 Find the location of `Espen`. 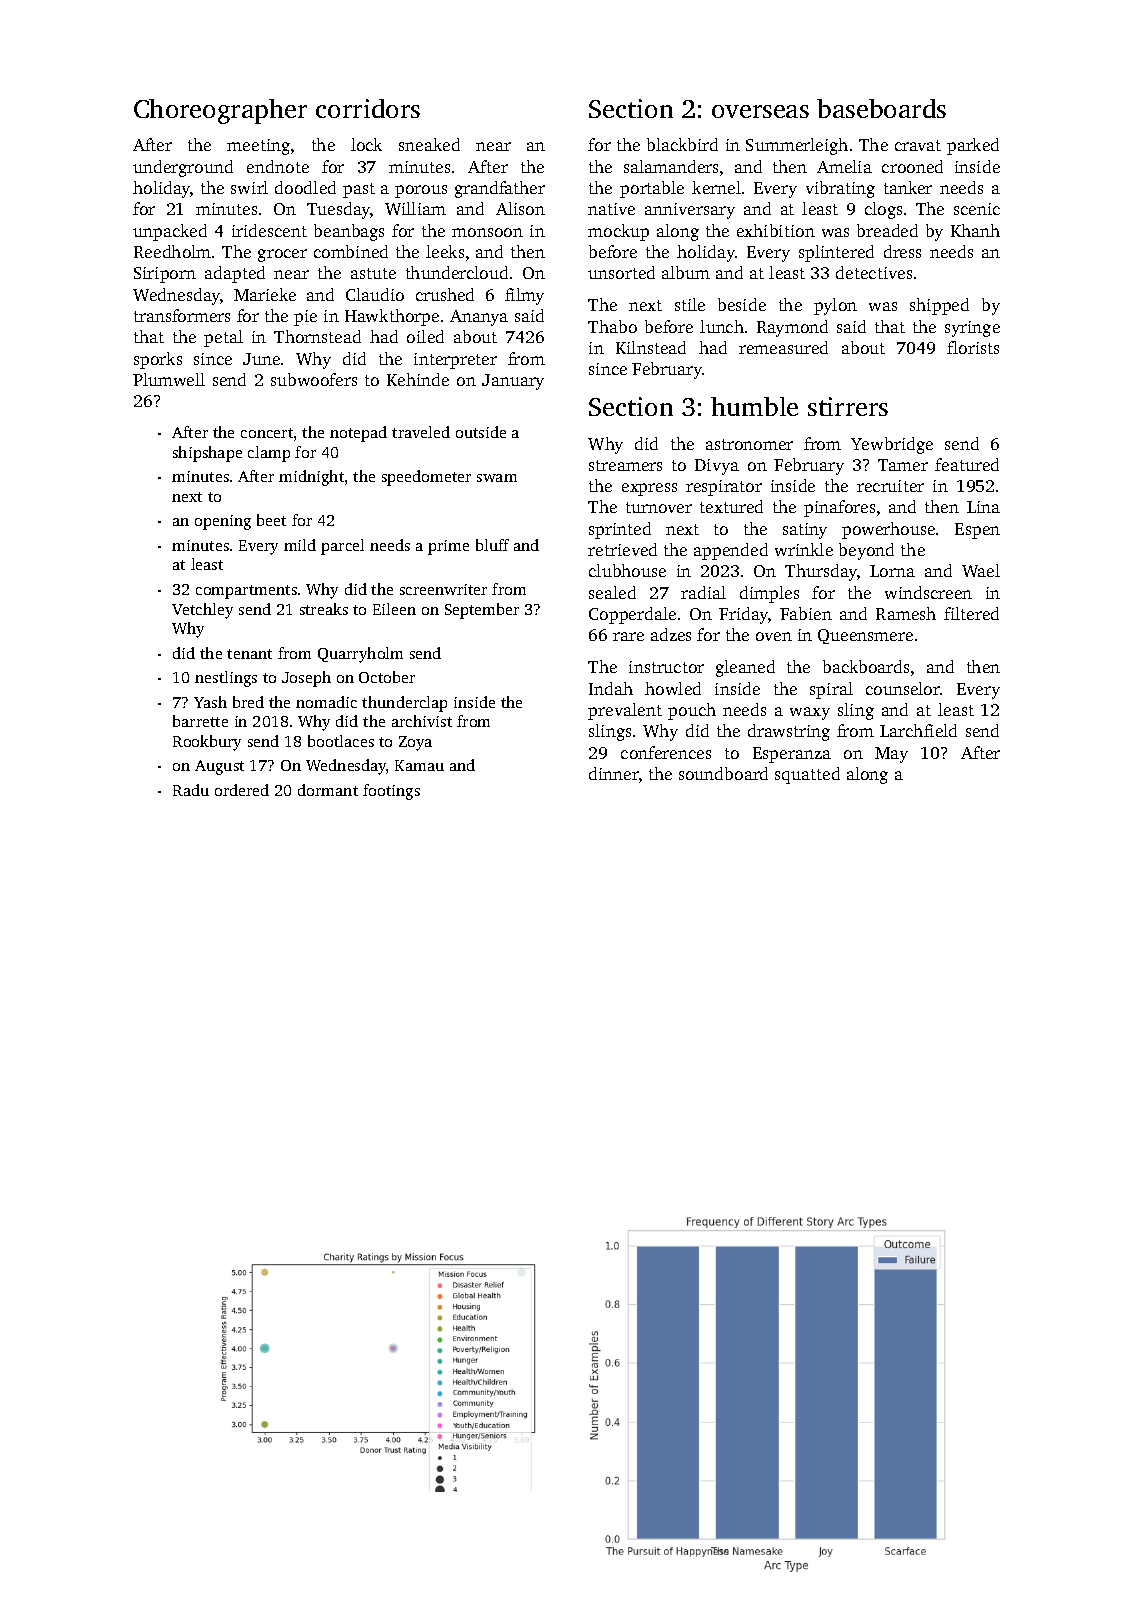

Espen is located at coordinates (977, 531).
